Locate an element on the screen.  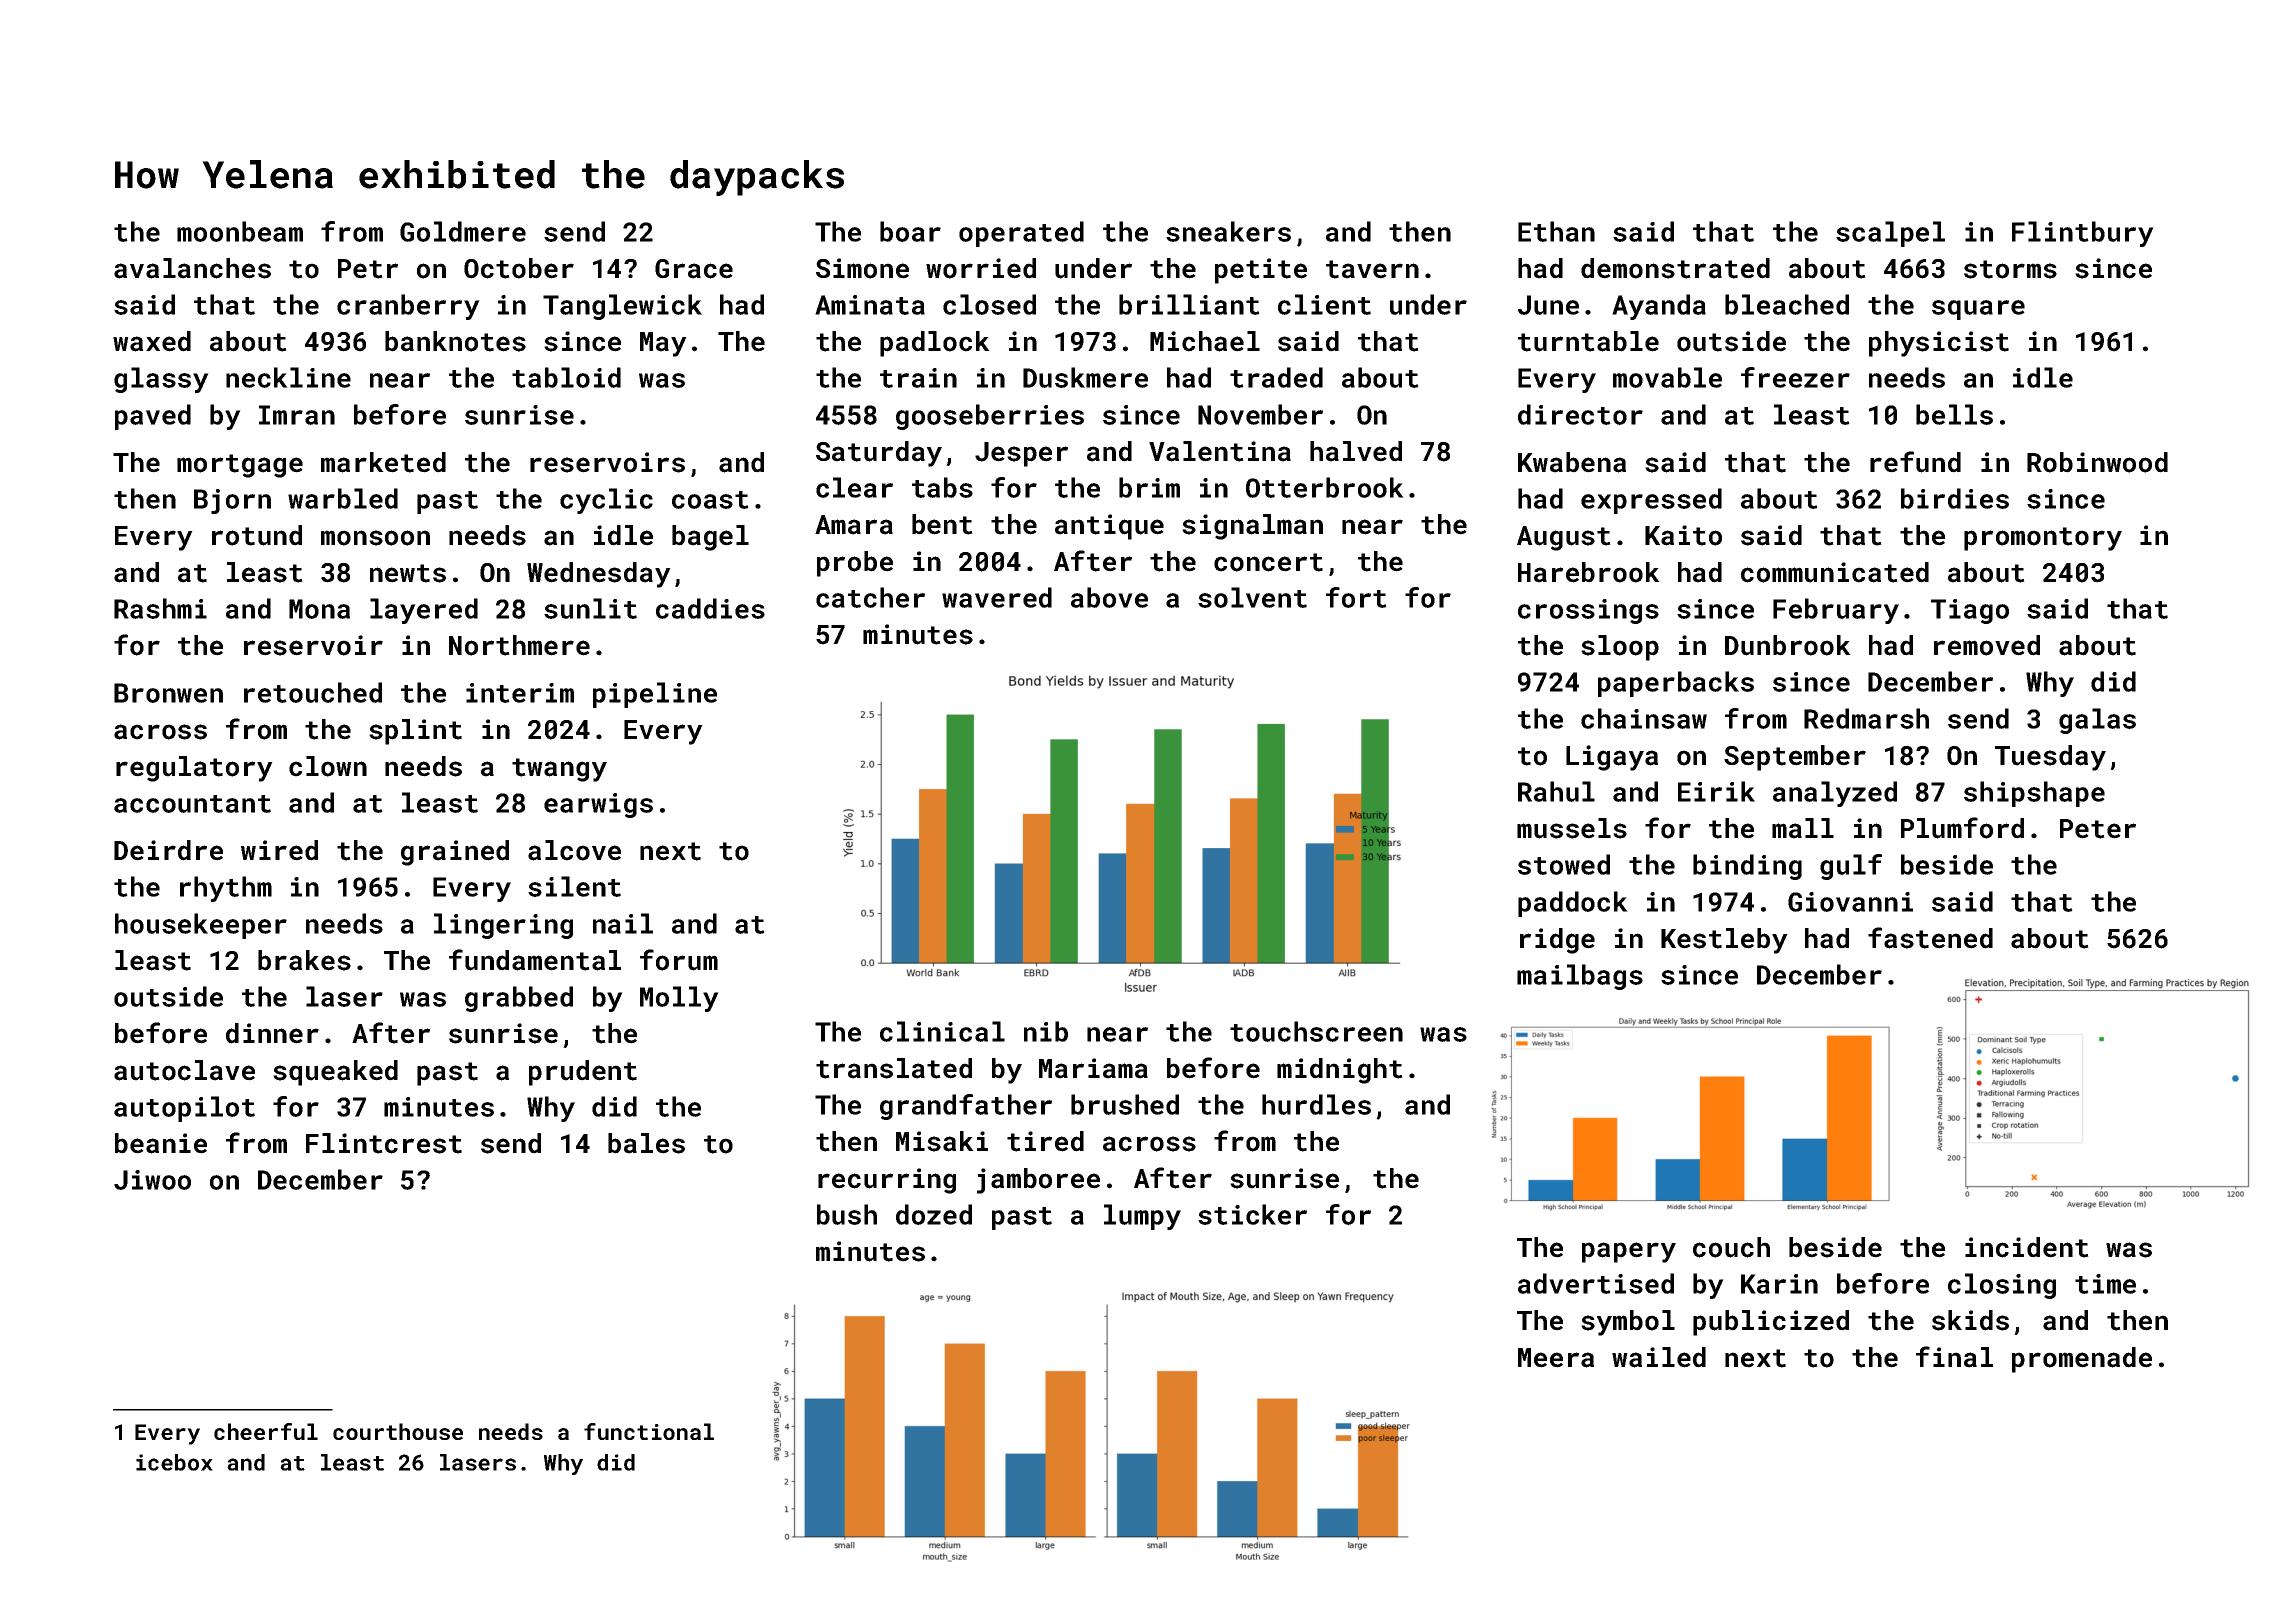
Deirdre is located at coordinates (168, 850).
